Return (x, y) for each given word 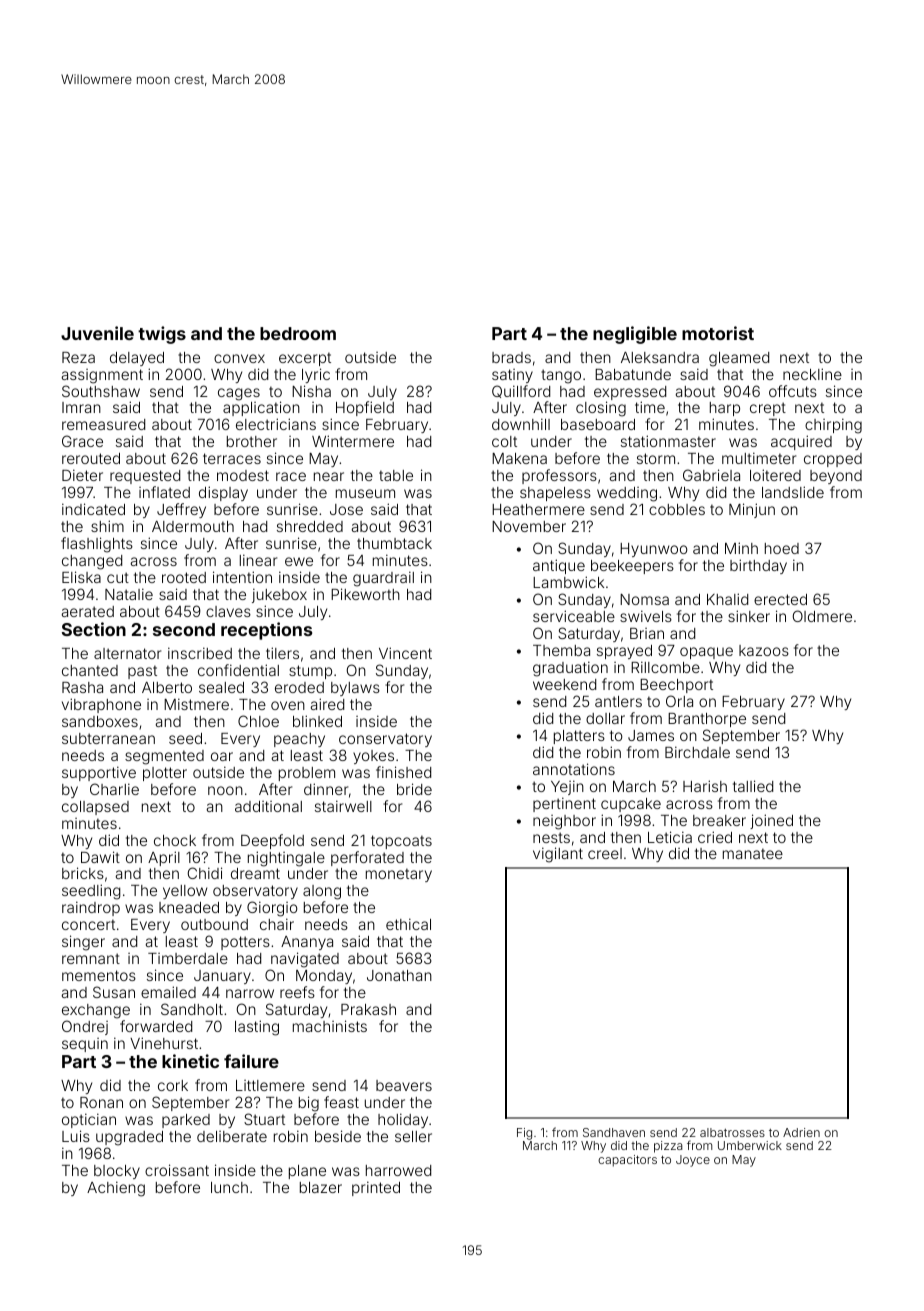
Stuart (264, 1119)
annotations (574, 769)
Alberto (167, 687)
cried (715, 837)
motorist (718, 333)
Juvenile (97, 333)
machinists (330, 1026)
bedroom (298, 333)
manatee (753, 853)
